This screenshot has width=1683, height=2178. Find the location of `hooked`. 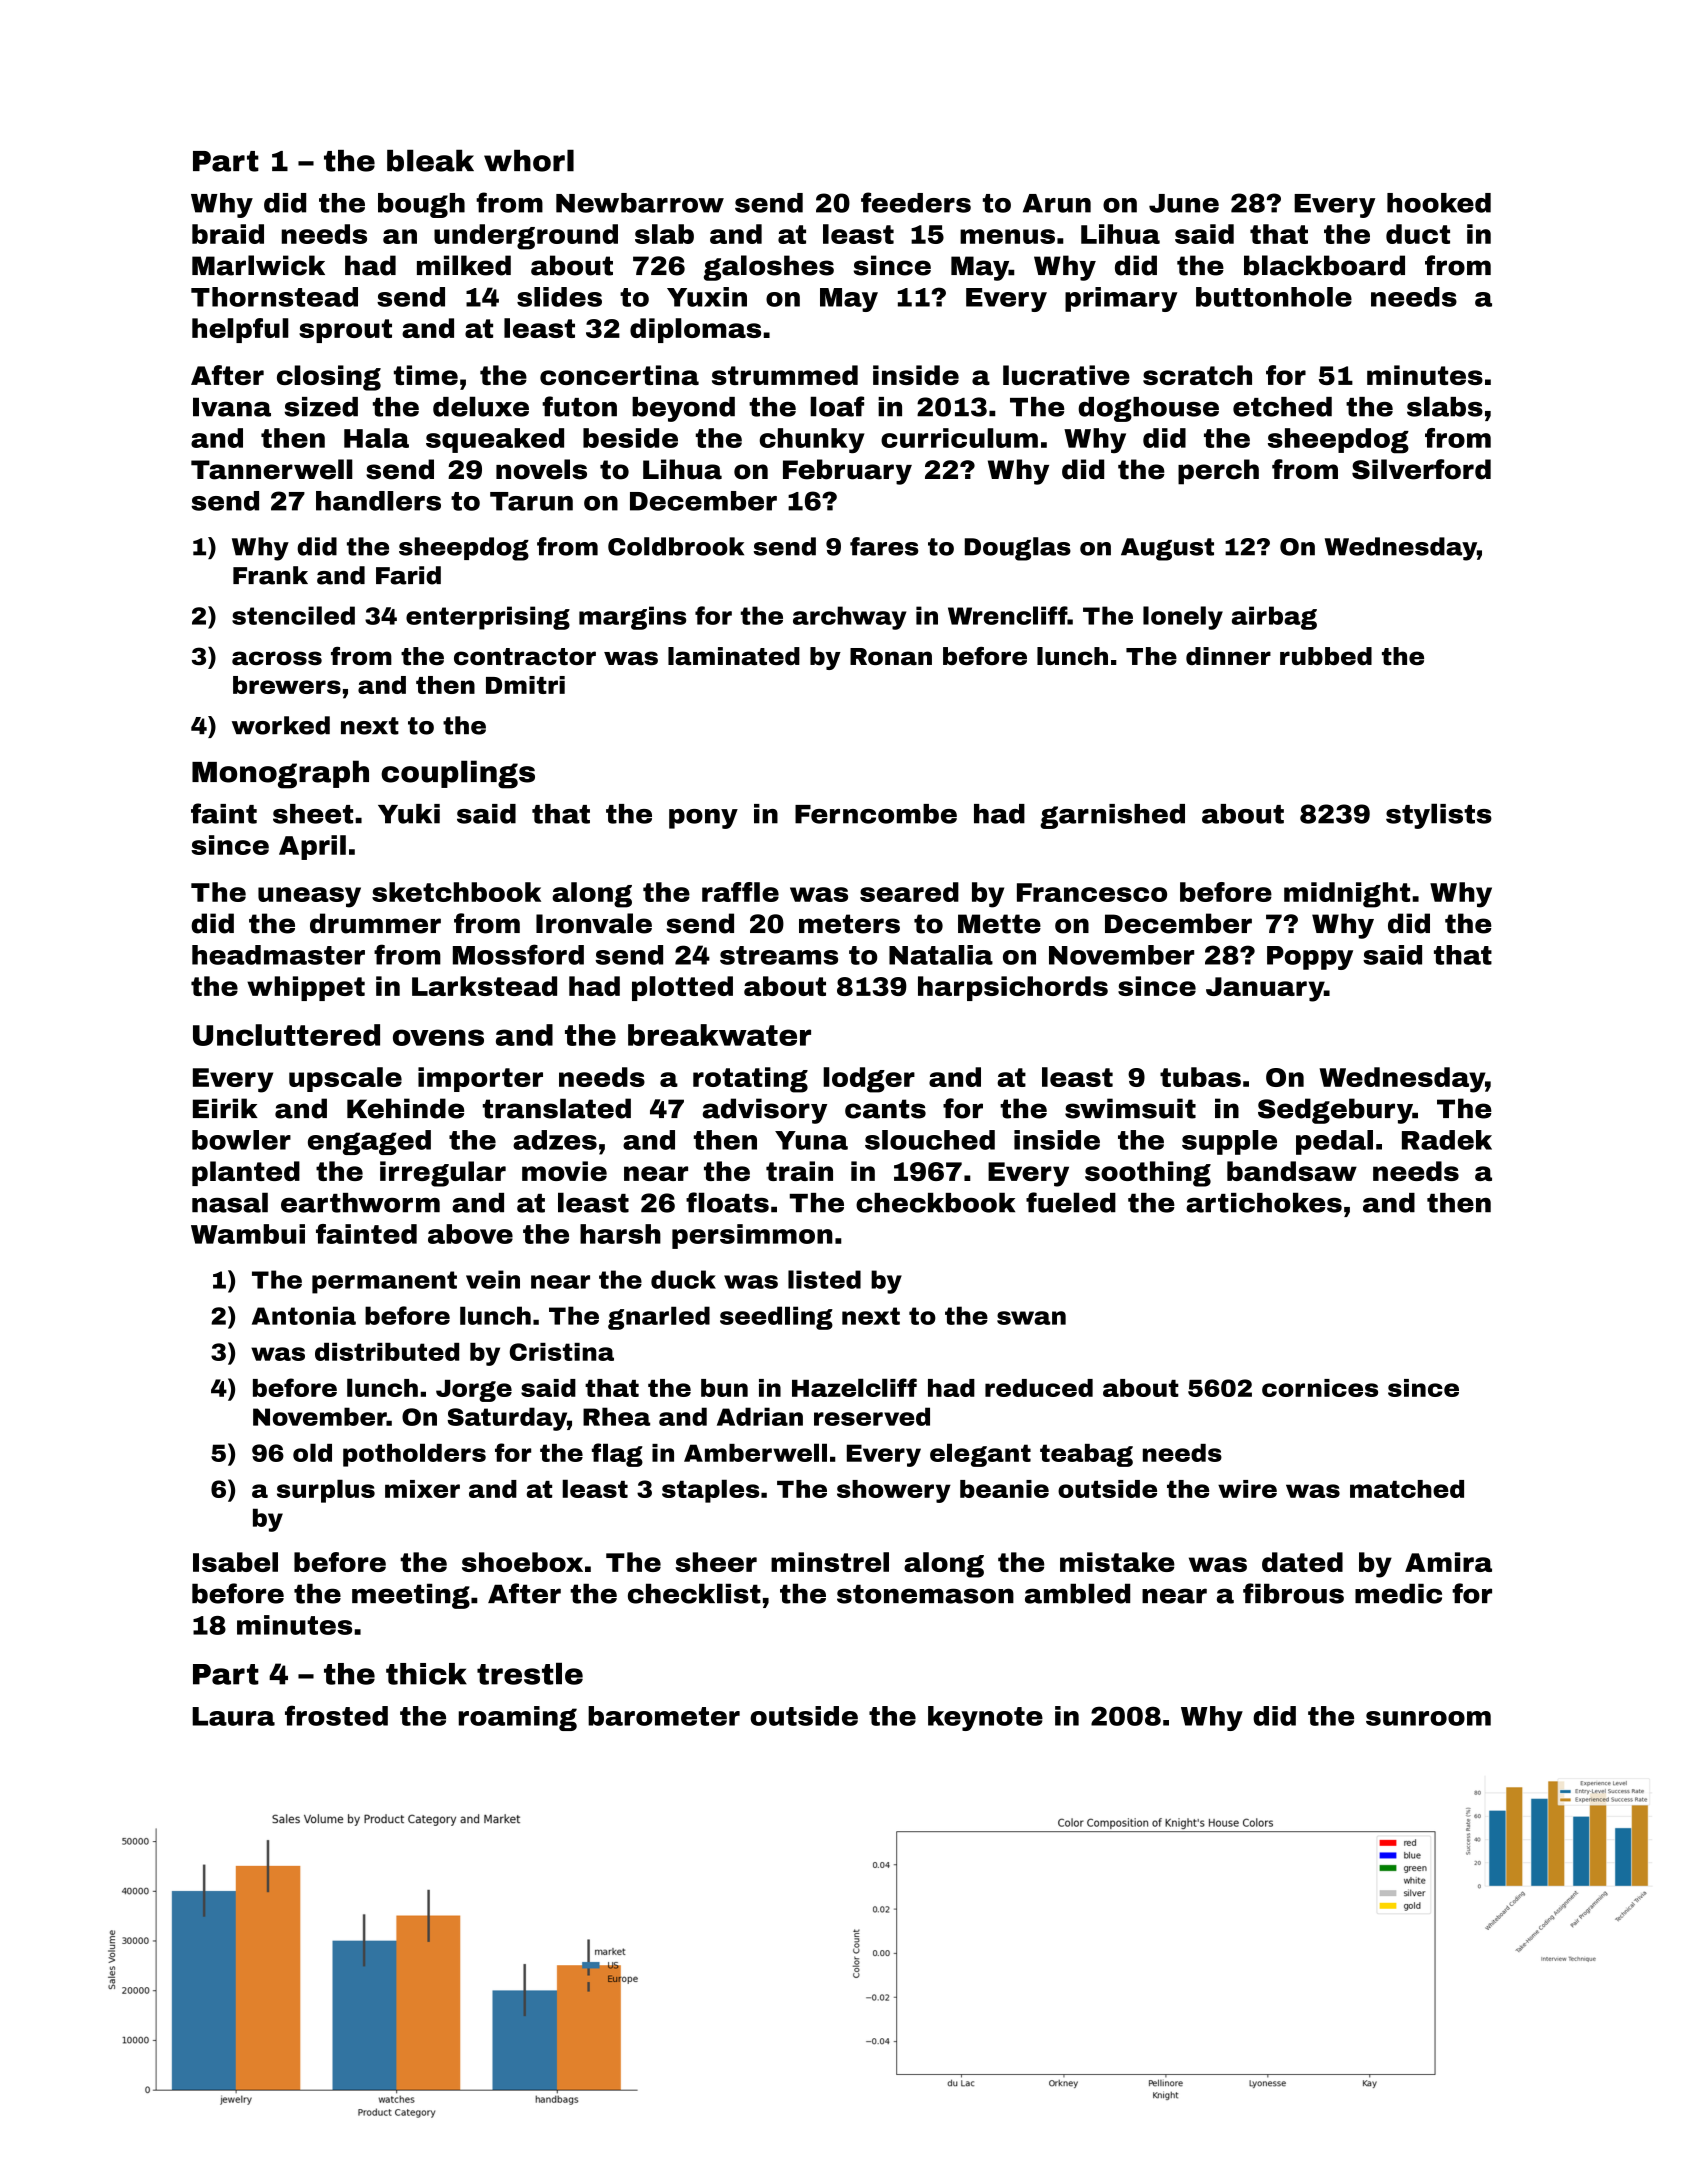

hooked is located at coordinates (1439, 203).
